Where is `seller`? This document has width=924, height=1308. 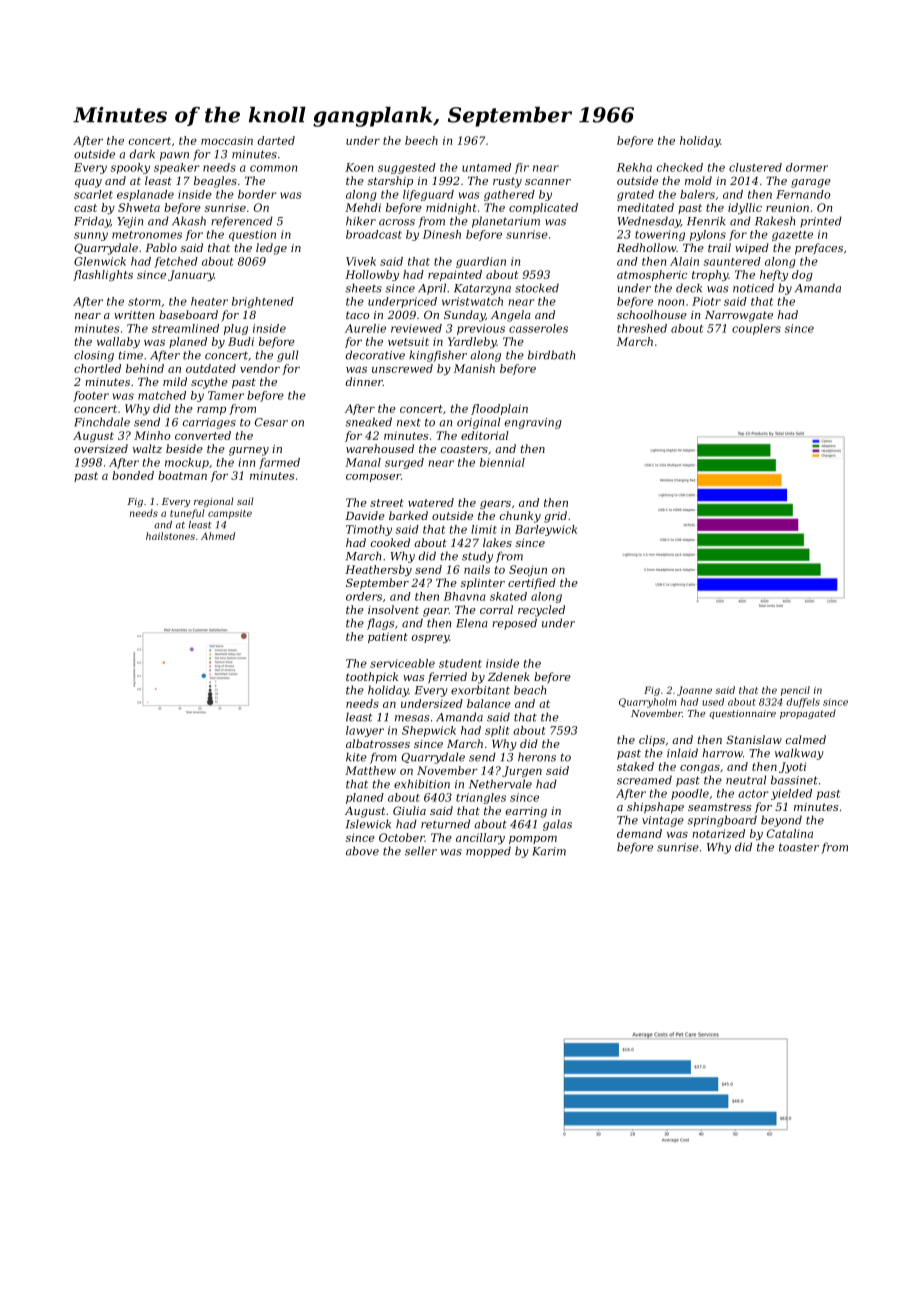
seller is located at coordinates (421, 851).
